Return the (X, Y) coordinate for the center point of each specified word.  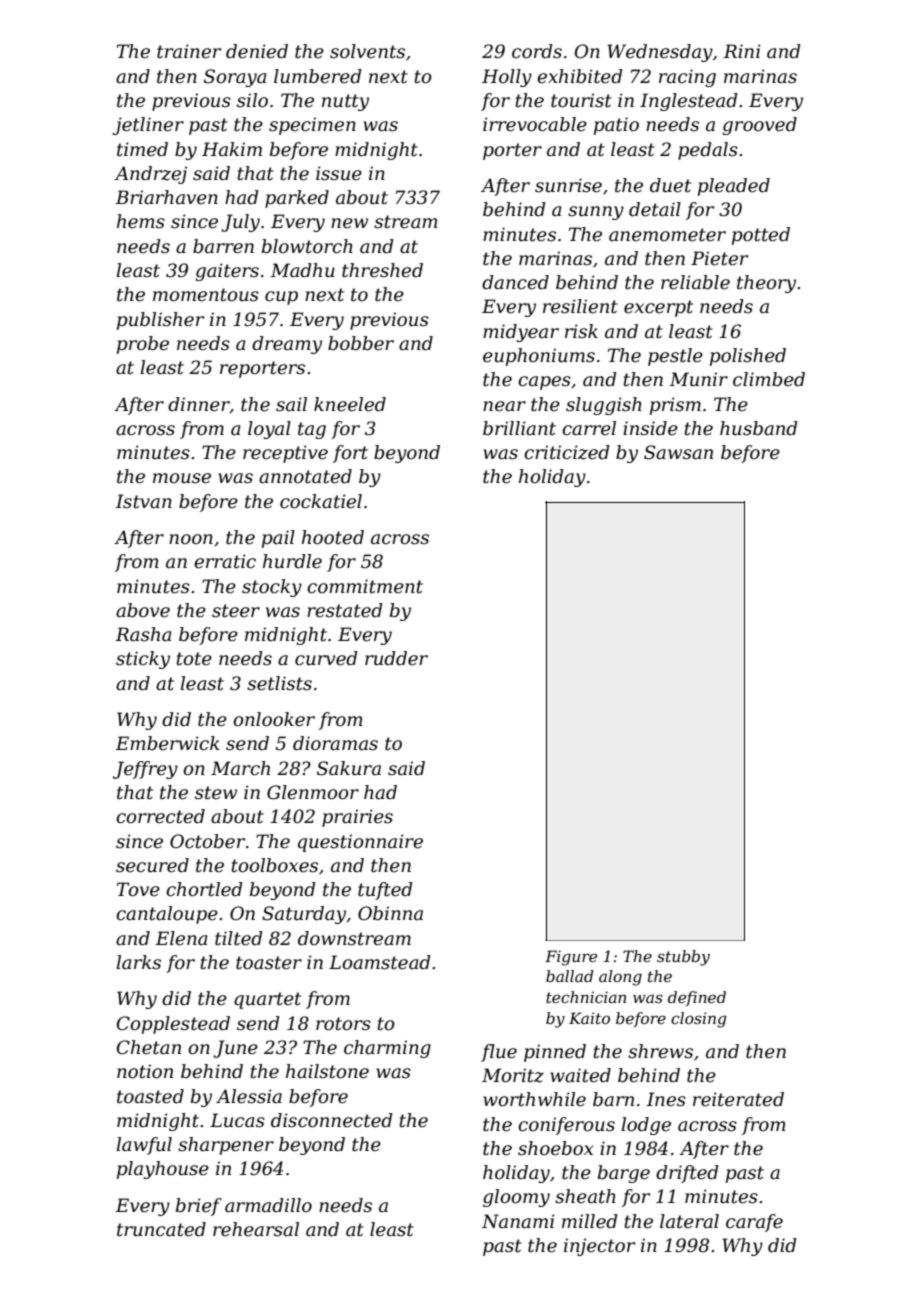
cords (537, 51)
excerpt (658, 308)
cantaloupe (167, 915)
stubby (683, 958)
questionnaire (360, 843)
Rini (742, 51)
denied (257, 51)
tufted (385, 891)
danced (515, 282)
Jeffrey (145, 770)
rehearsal (256, 1229)
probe (143, 345)
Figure (571, 958)
